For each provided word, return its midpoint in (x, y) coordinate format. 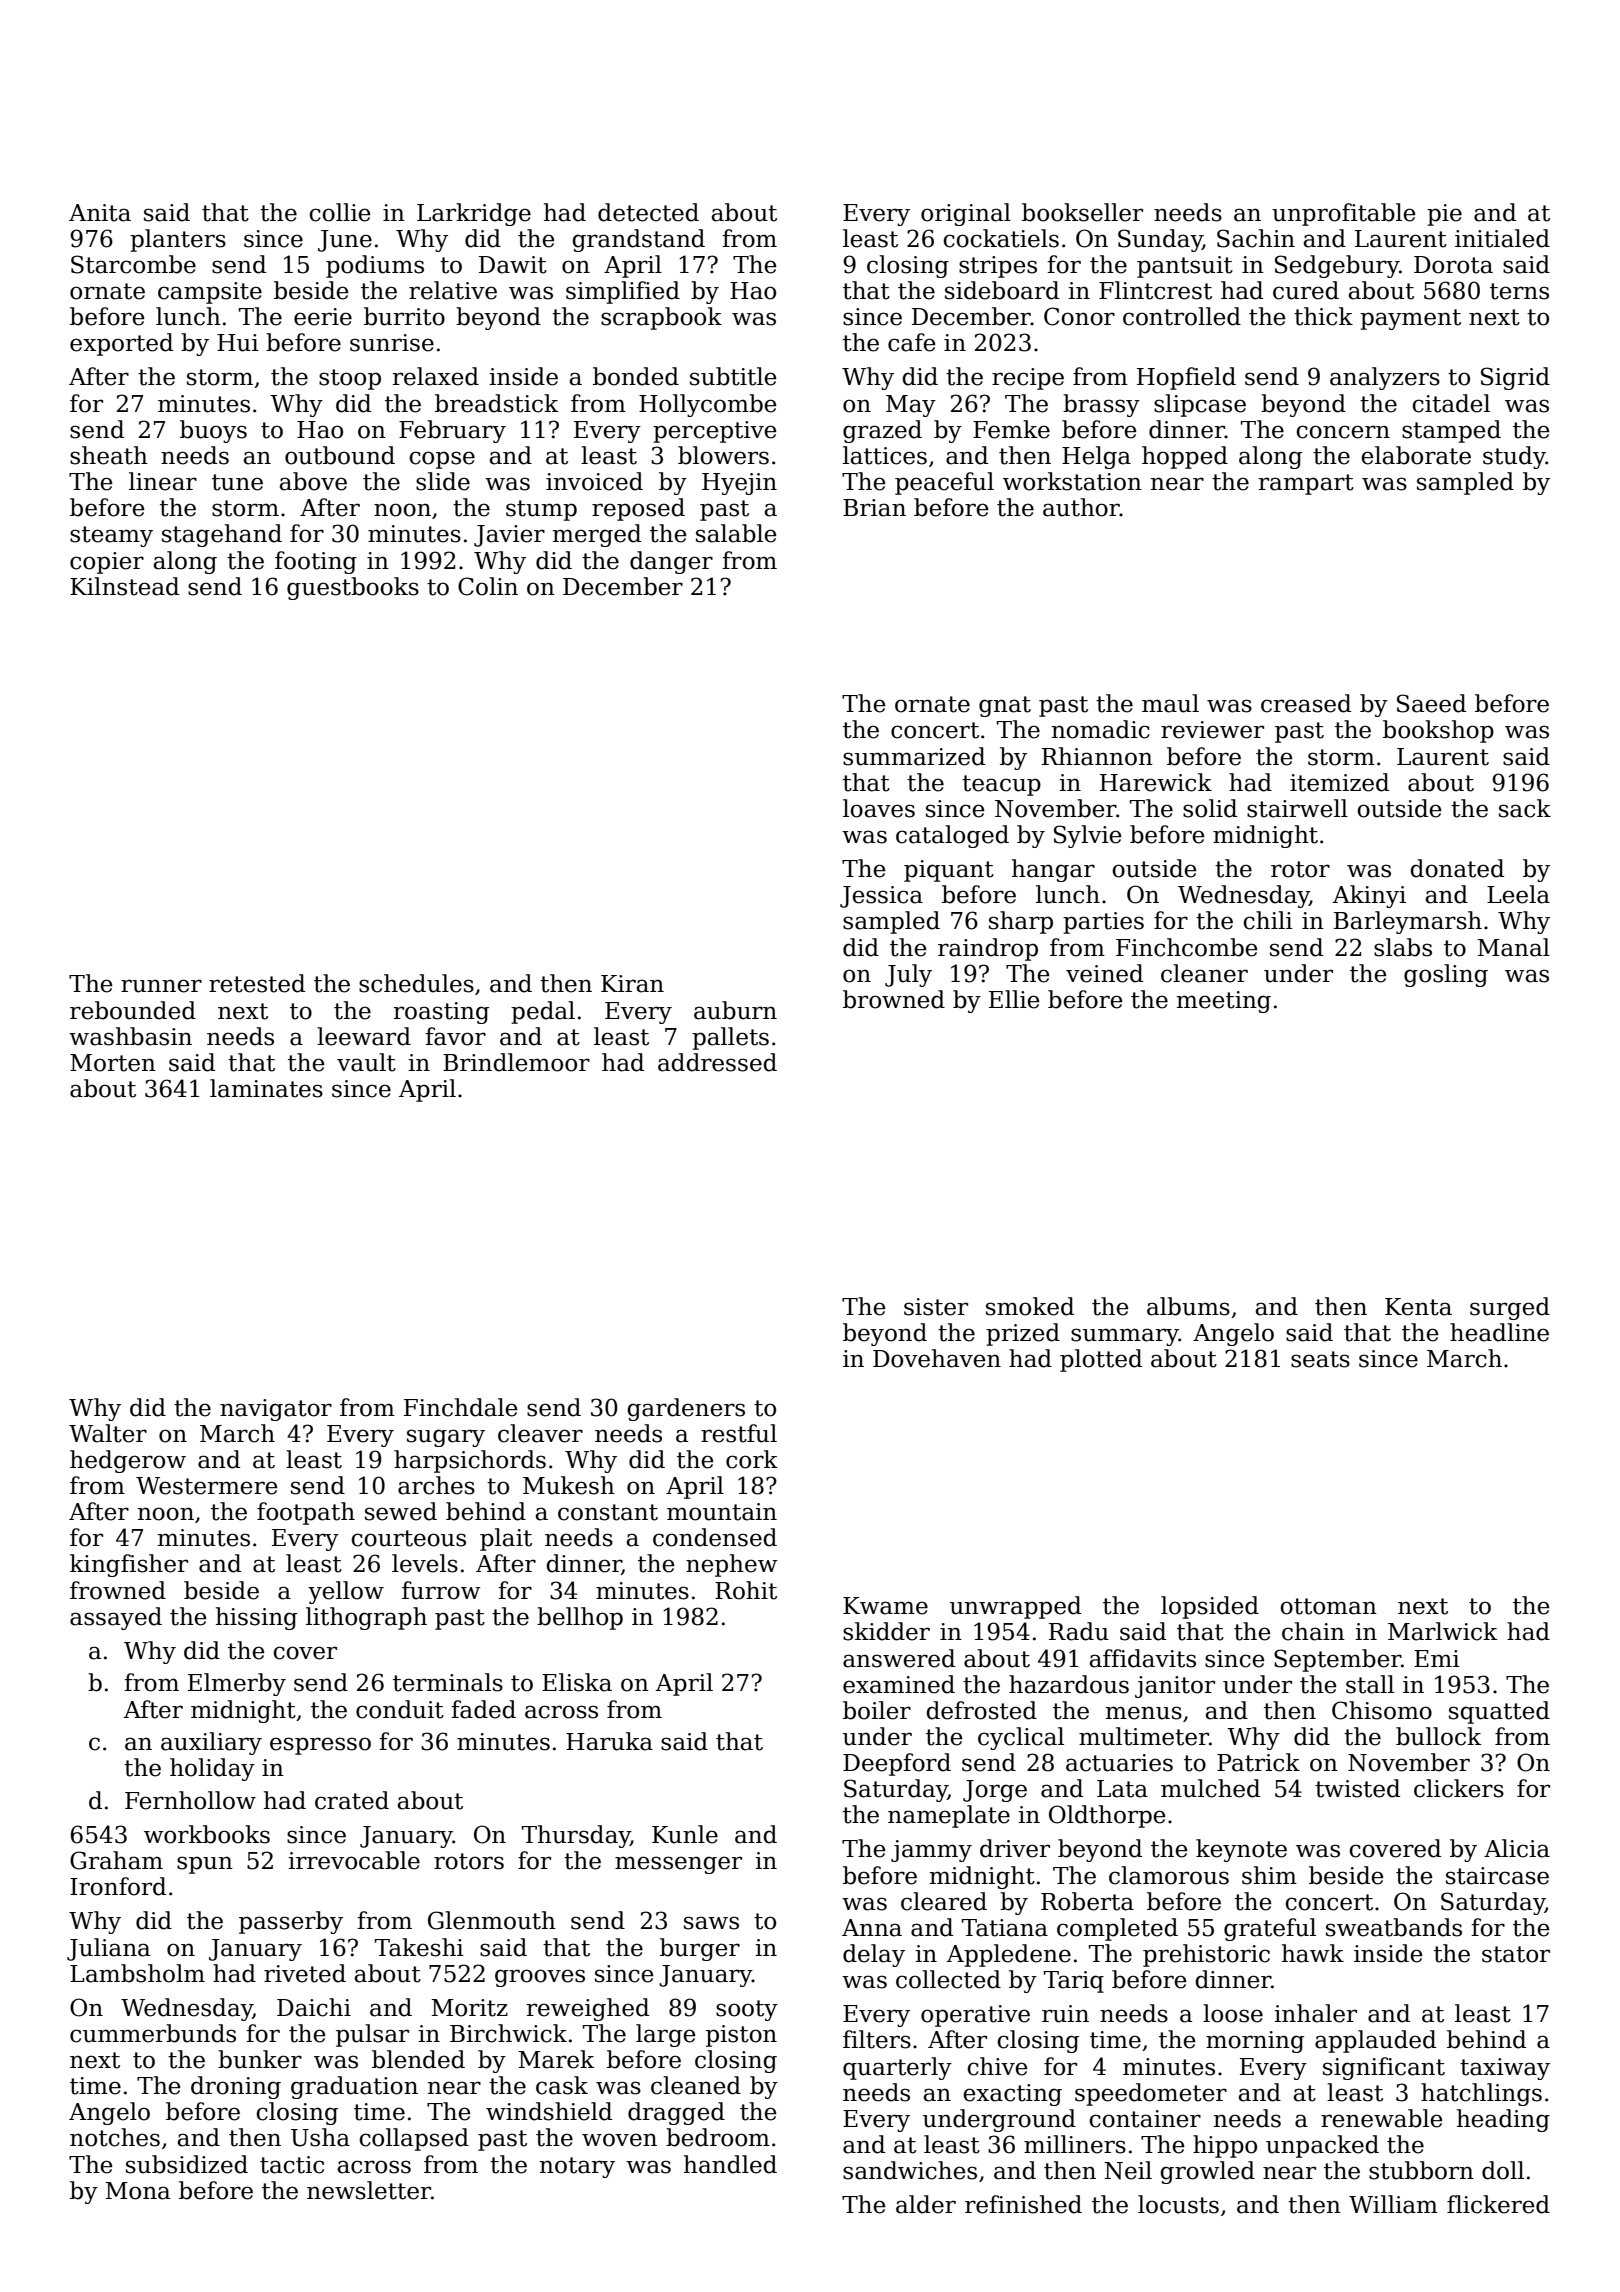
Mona (137, 2191)
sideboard (1002, 290)
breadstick (497, 403)
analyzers (1385, 378)
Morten (113, 1063)
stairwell (1297, 808)
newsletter (369, 2190)
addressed (717, 1062)
